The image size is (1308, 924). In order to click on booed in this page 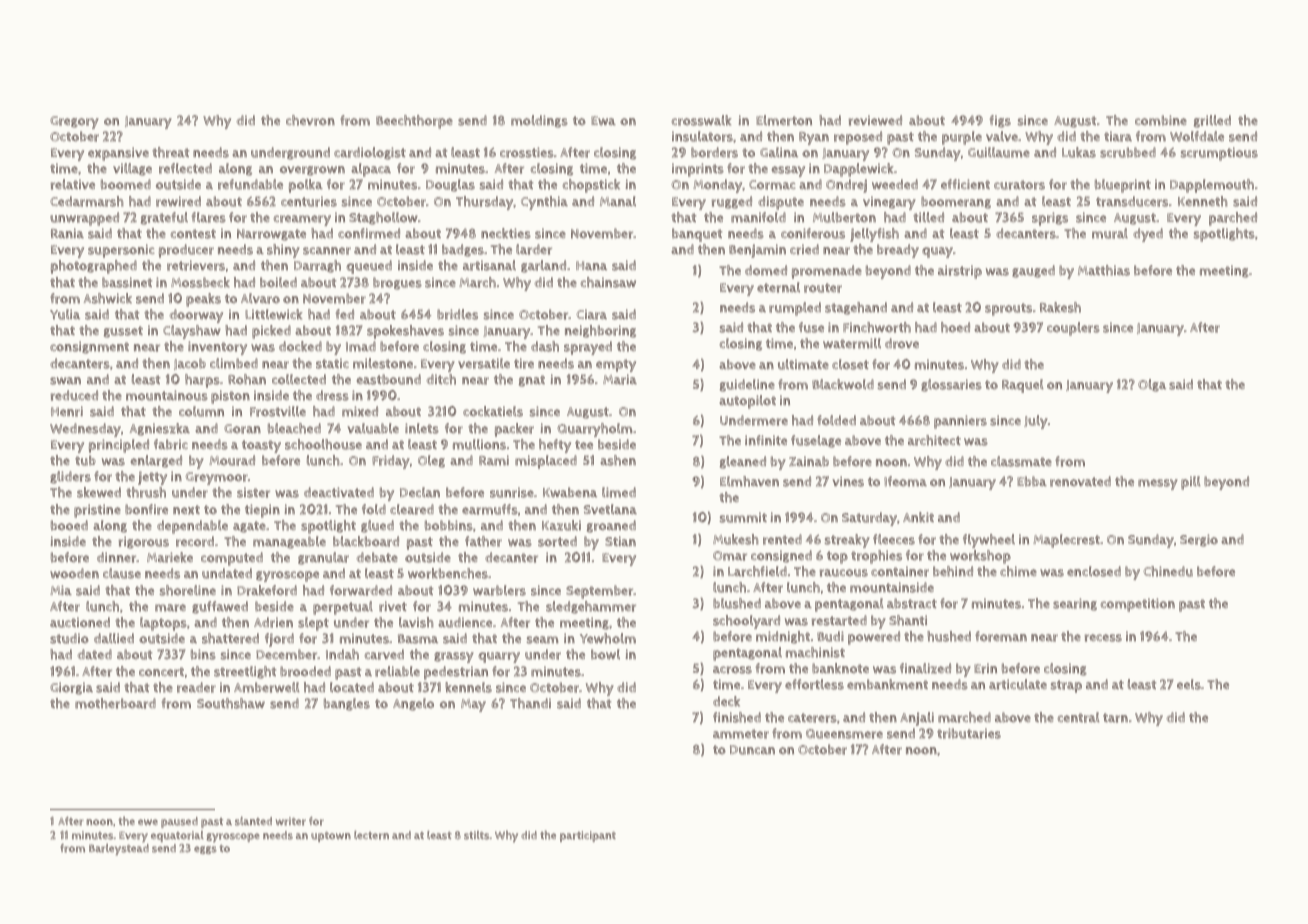, I will do `click(69, 525)`.
